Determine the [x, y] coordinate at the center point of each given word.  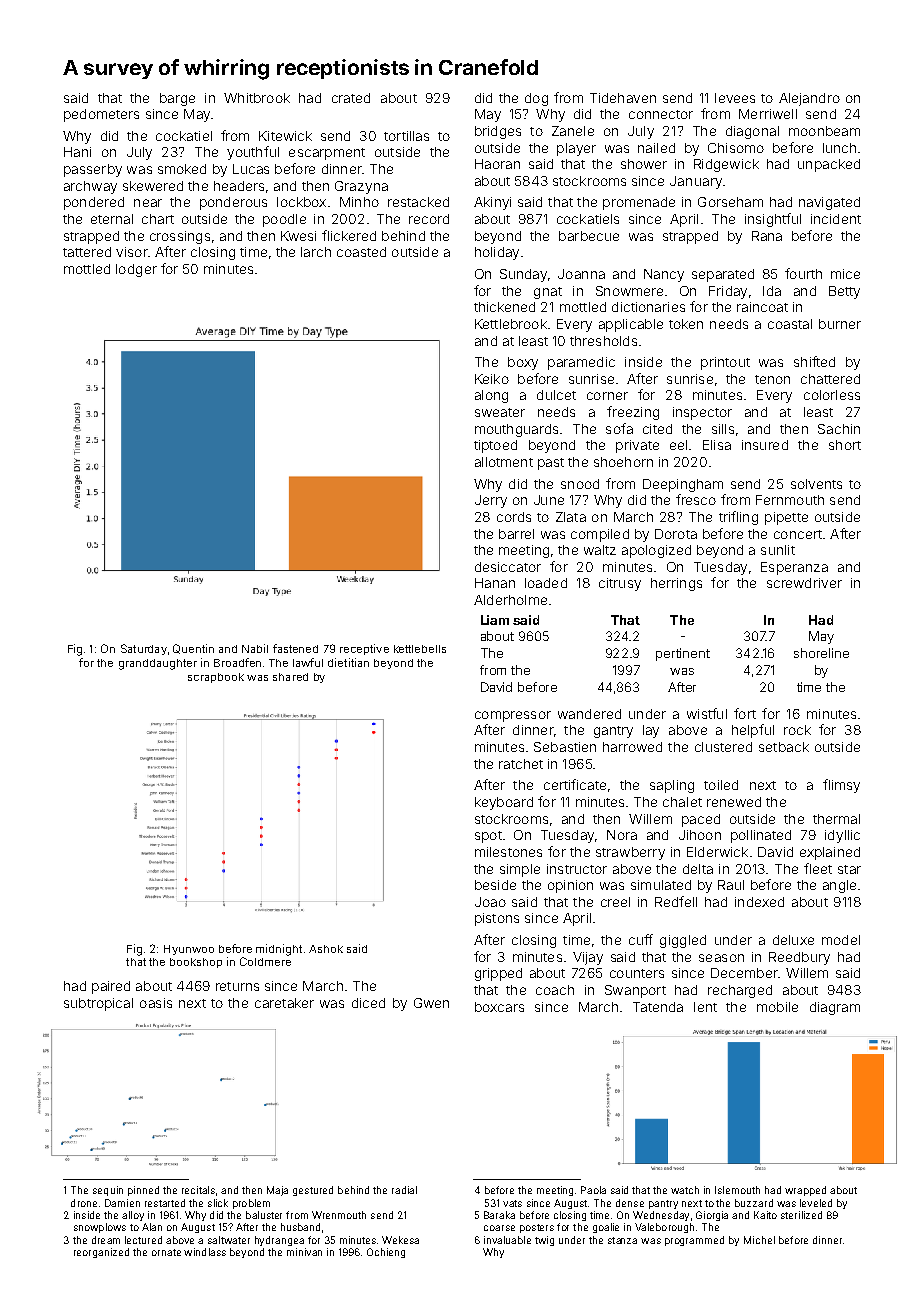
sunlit [778, 550]
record [429, 219]
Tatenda [658, 1007]
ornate [166, 1252]
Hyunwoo [189, 950]
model [841, 940]
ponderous [233, 203]
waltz [600, 550]
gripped [498, 974]
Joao [490, 902]
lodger [136, 270]
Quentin [193, 649]
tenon [772, 379]
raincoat [762, 307]
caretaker [284, 1003]
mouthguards [516, 430]
